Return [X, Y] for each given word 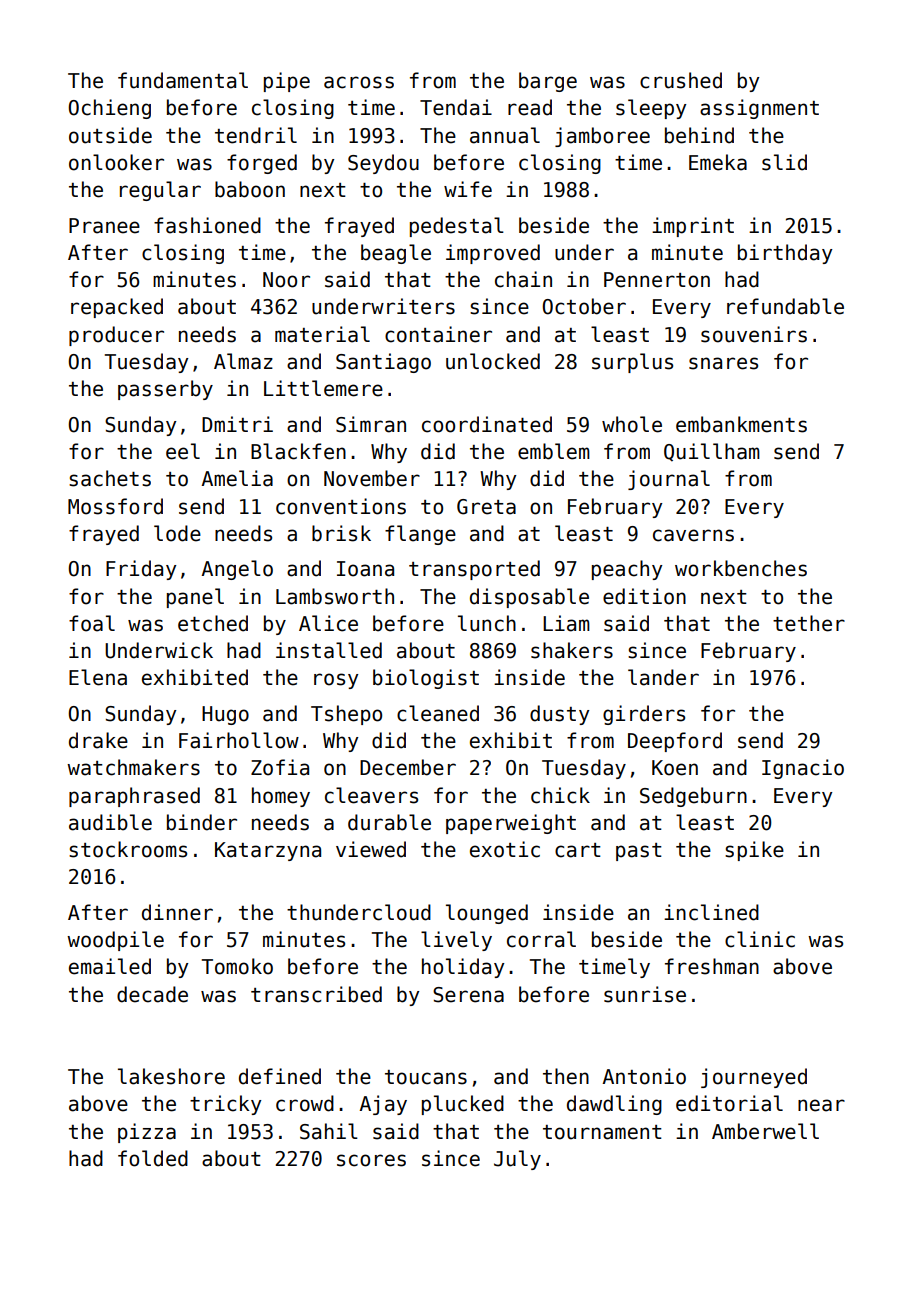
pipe [287, 82]
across [359, 82]
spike [754, 851]
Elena [98, 677]
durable [389, 822]
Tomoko [237, 966]
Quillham [712, 452]
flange [420, 535]
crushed [681, 80]
